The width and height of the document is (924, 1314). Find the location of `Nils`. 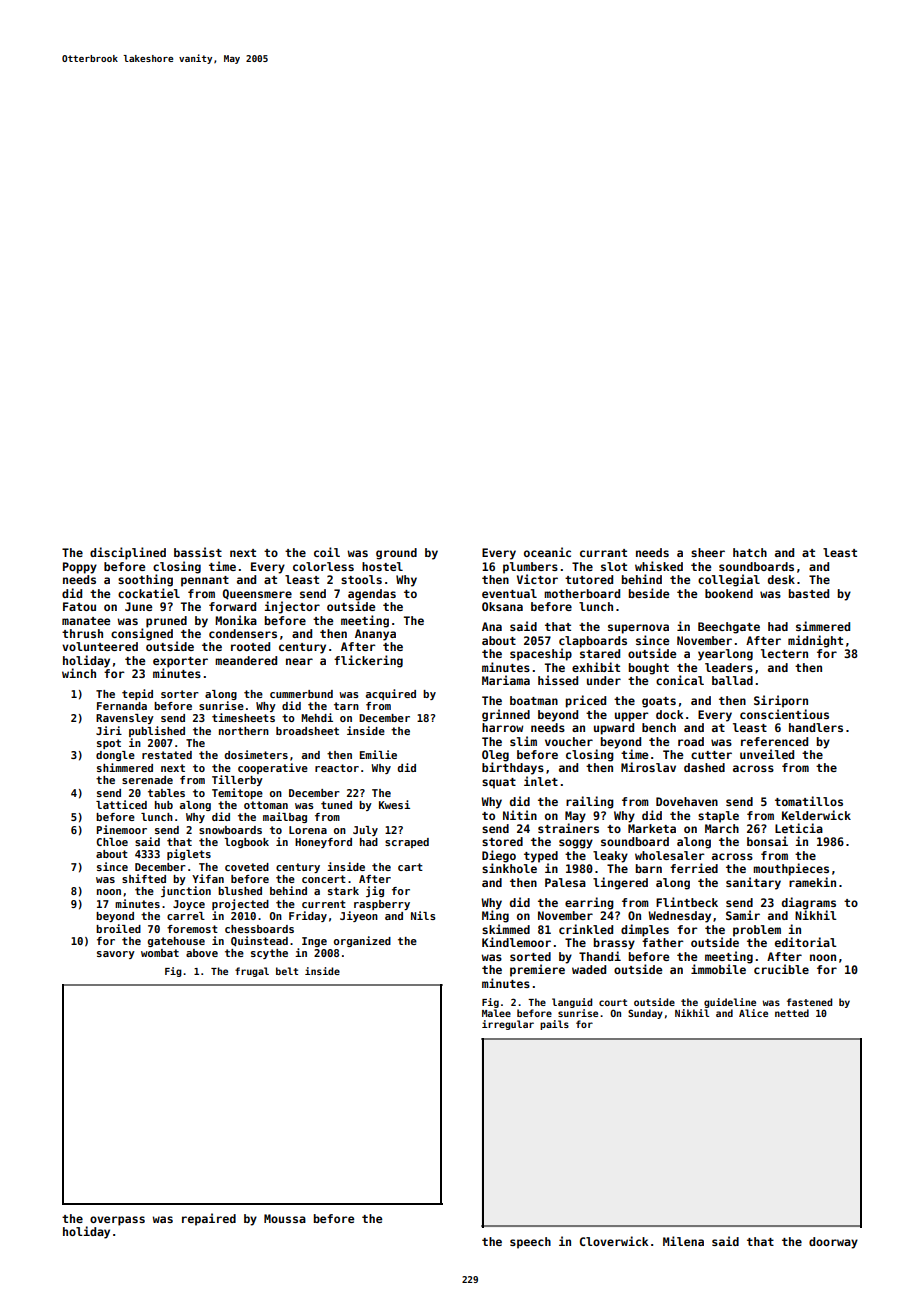

Nils is located at coordinates (423, 915).
